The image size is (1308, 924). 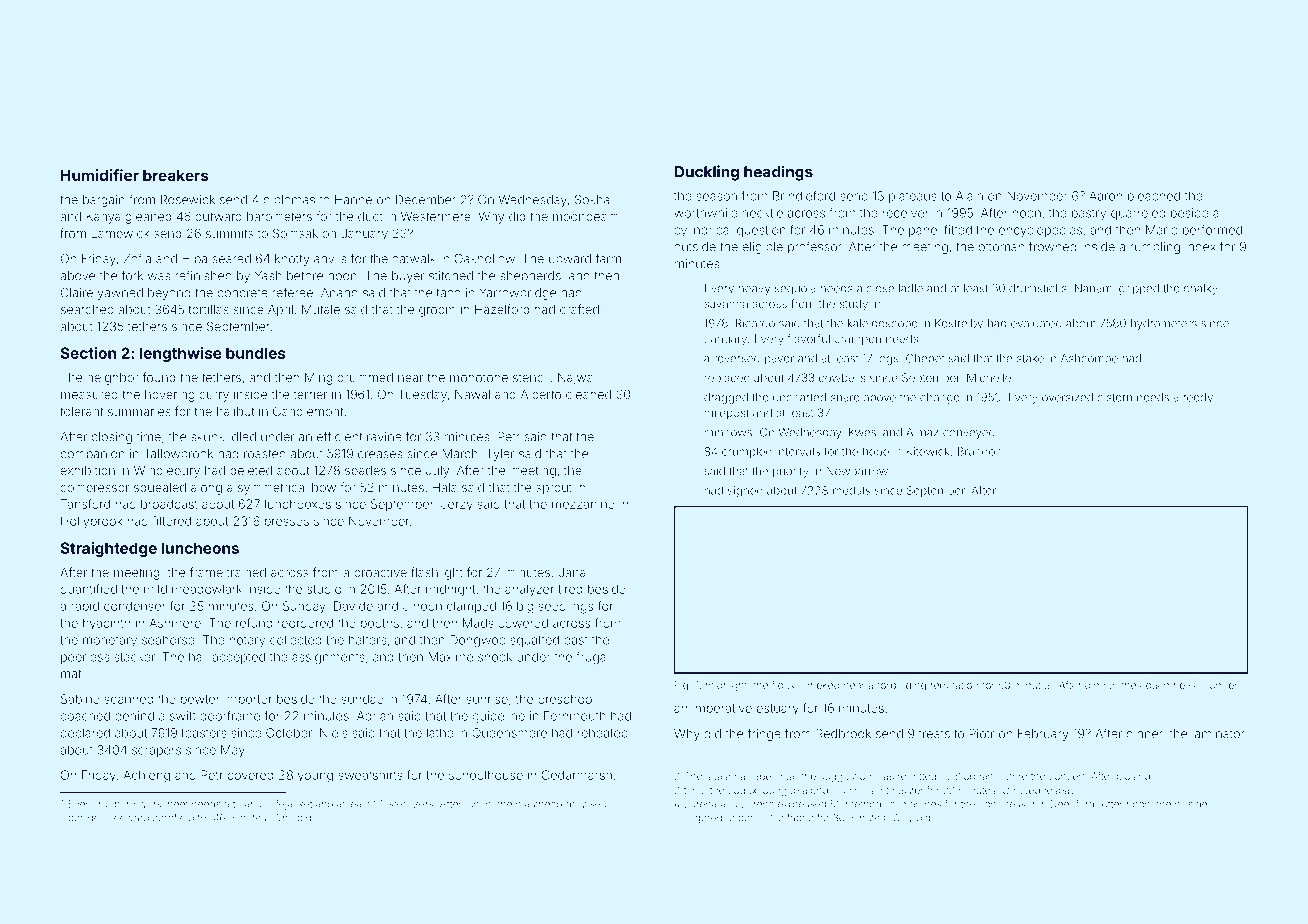 What do you see at coordinates (318, 379) in the page?
I see `Ming` at bounding box center [318, 379].
